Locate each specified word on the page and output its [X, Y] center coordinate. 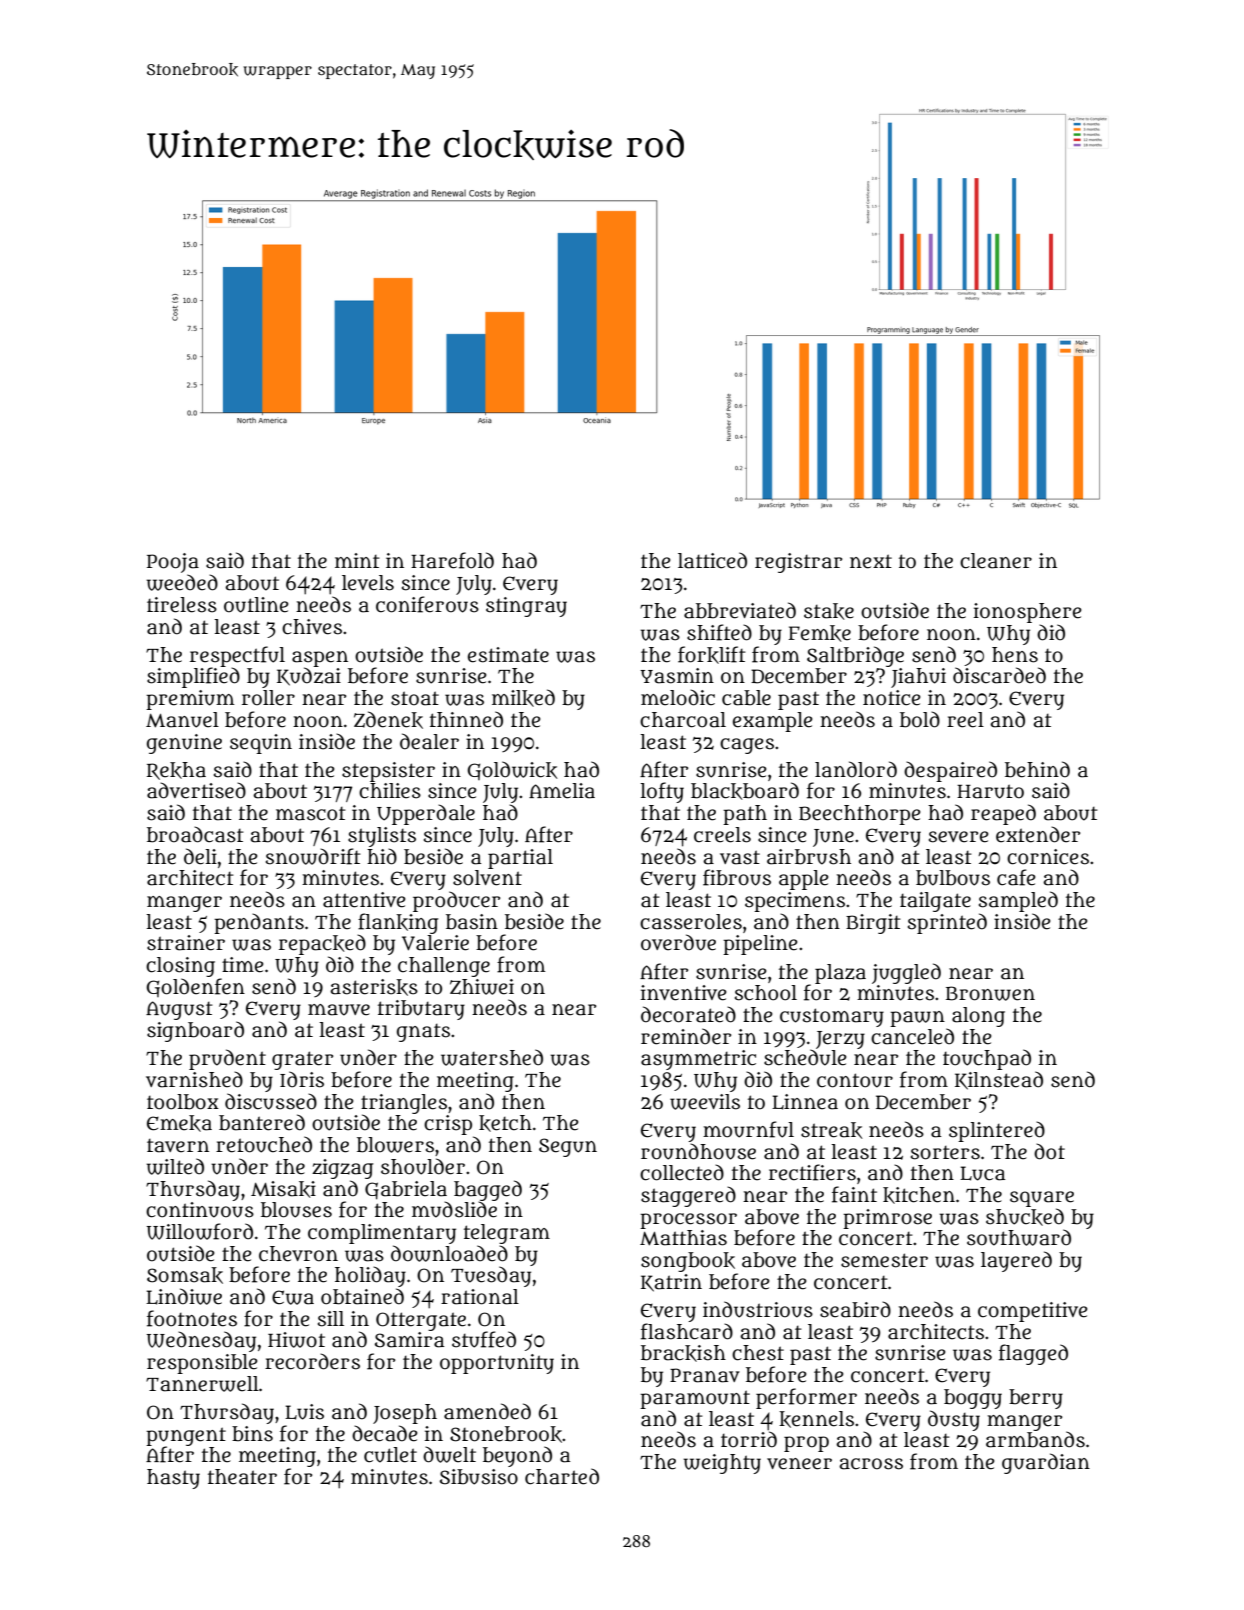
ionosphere [1027, 613]
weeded [182, 582]
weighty [722, 1464]
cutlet [390, 1455]
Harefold [452, 560]
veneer [799, 1464]
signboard [195, 1031]
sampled [1018, 901]
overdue [678, 942]
